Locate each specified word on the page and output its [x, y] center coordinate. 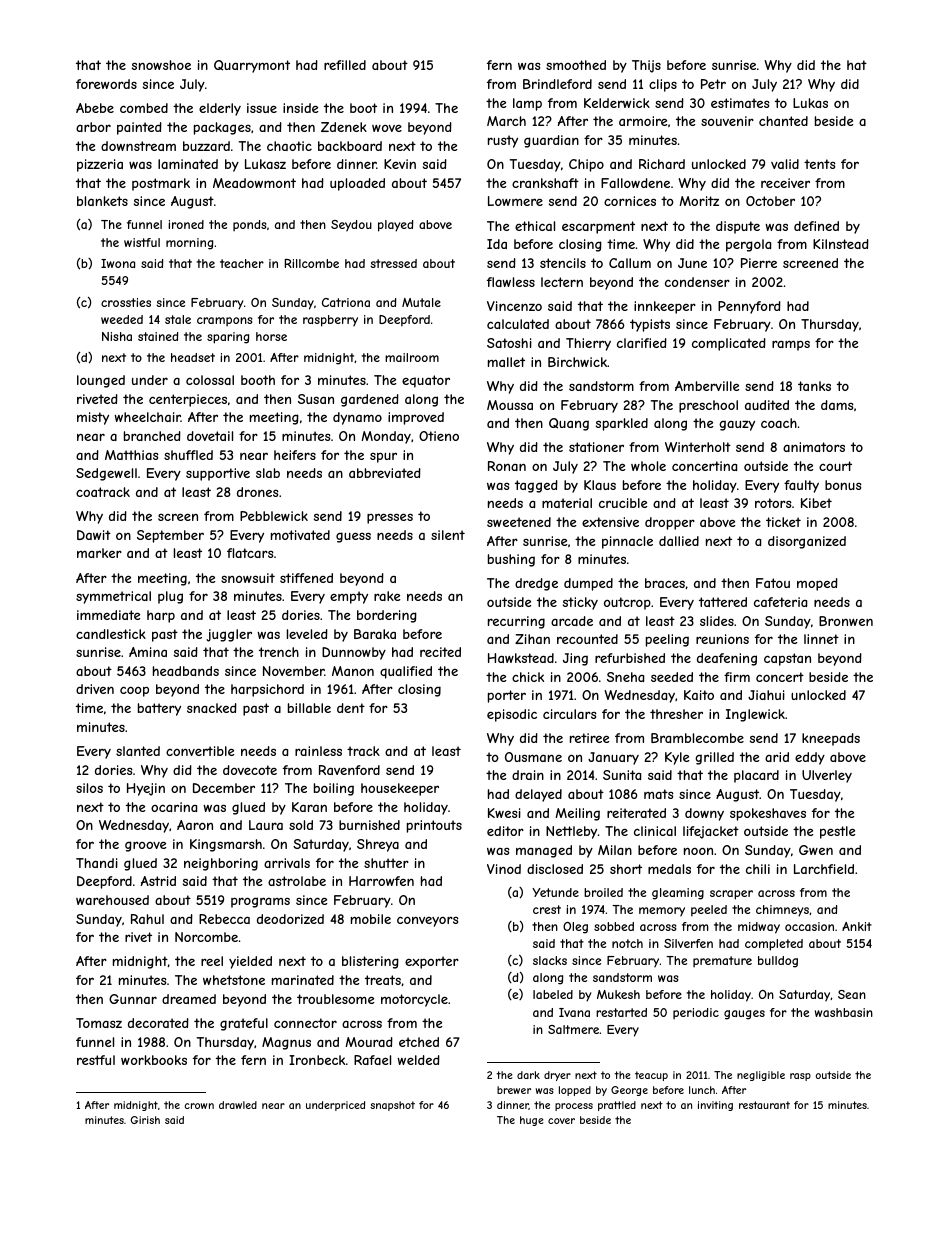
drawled [238, 1105]
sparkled [622, 424]
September [170, 536]
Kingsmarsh [226, 845]
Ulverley [827, 776]
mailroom [412, 357]
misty [93, 418]
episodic [512, 715]
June [692, 263]
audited [767, 405]
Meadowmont [254, 183]
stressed [393, 263]
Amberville [707, 386]
